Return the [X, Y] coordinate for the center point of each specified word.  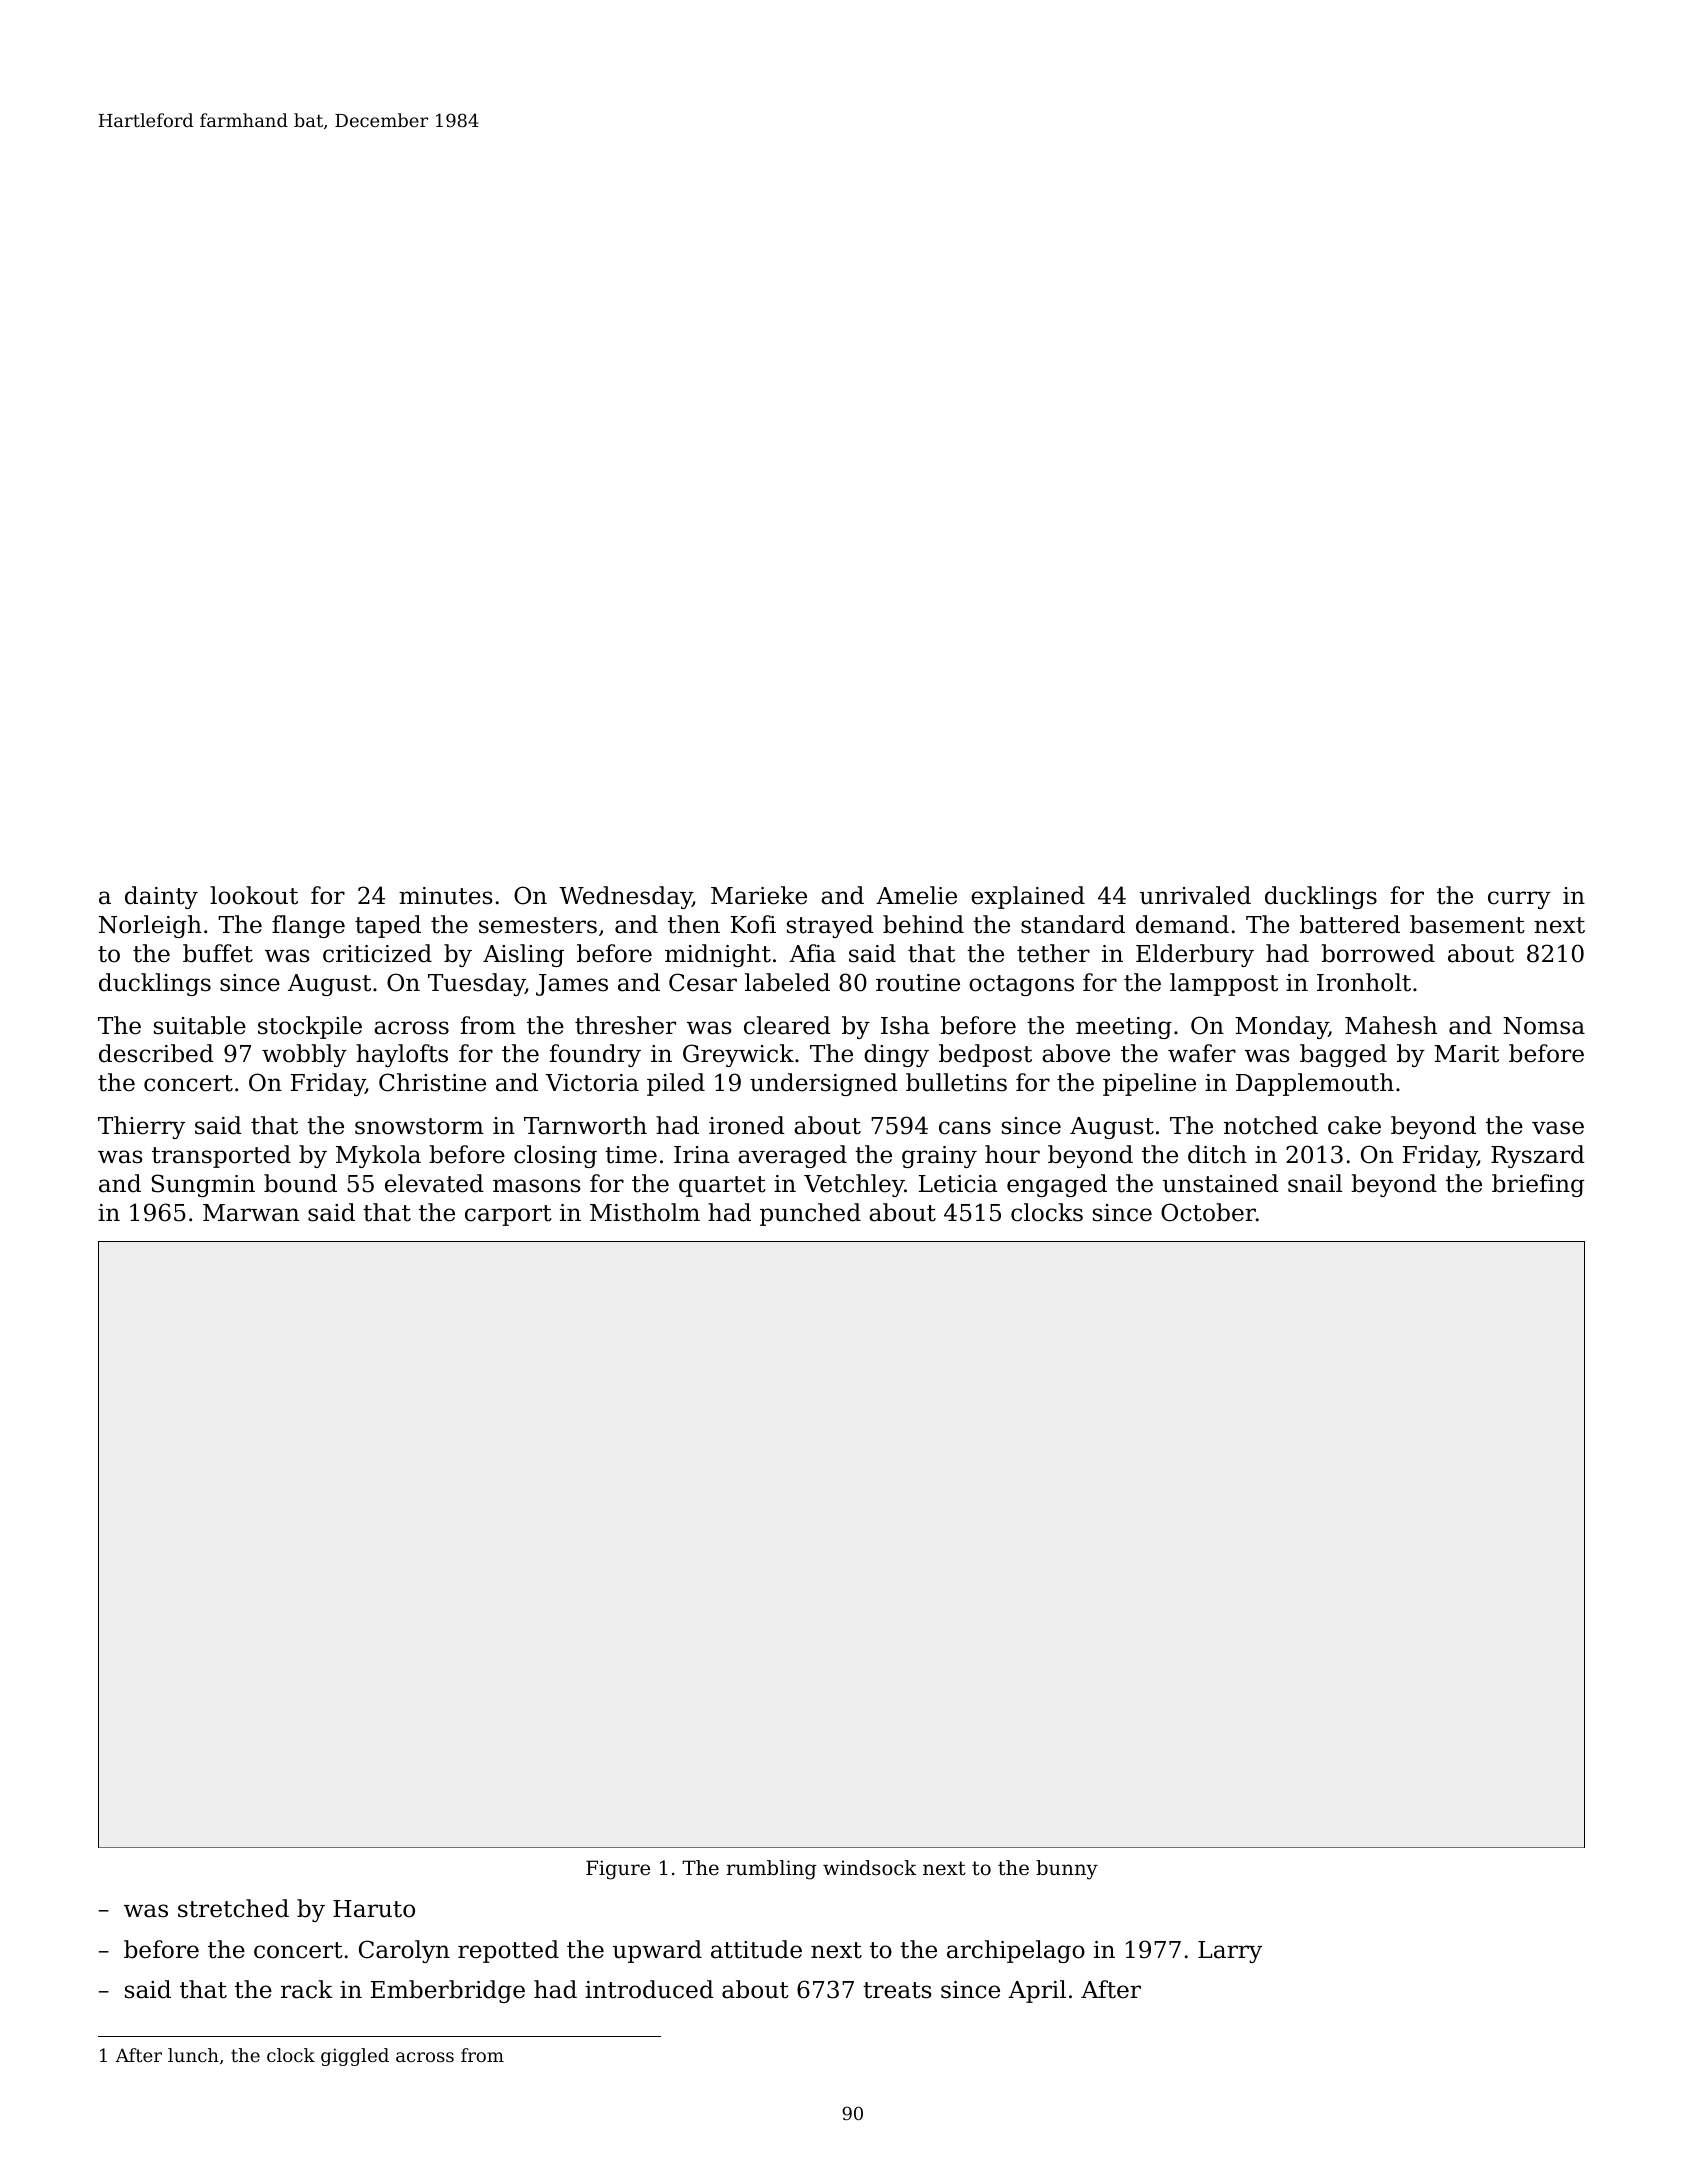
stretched [233, 1908]
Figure [618, 1870]
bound [300, 1183]
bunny [1067, 1870]
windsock [870, 1868]
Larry [1230, 1952]
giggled [355, 2057]
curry [1519, 900]
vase [1558, 1128]
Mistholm [645, 1212]
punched [810, 1214]
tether [1053, 953]
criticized [377, 953]
